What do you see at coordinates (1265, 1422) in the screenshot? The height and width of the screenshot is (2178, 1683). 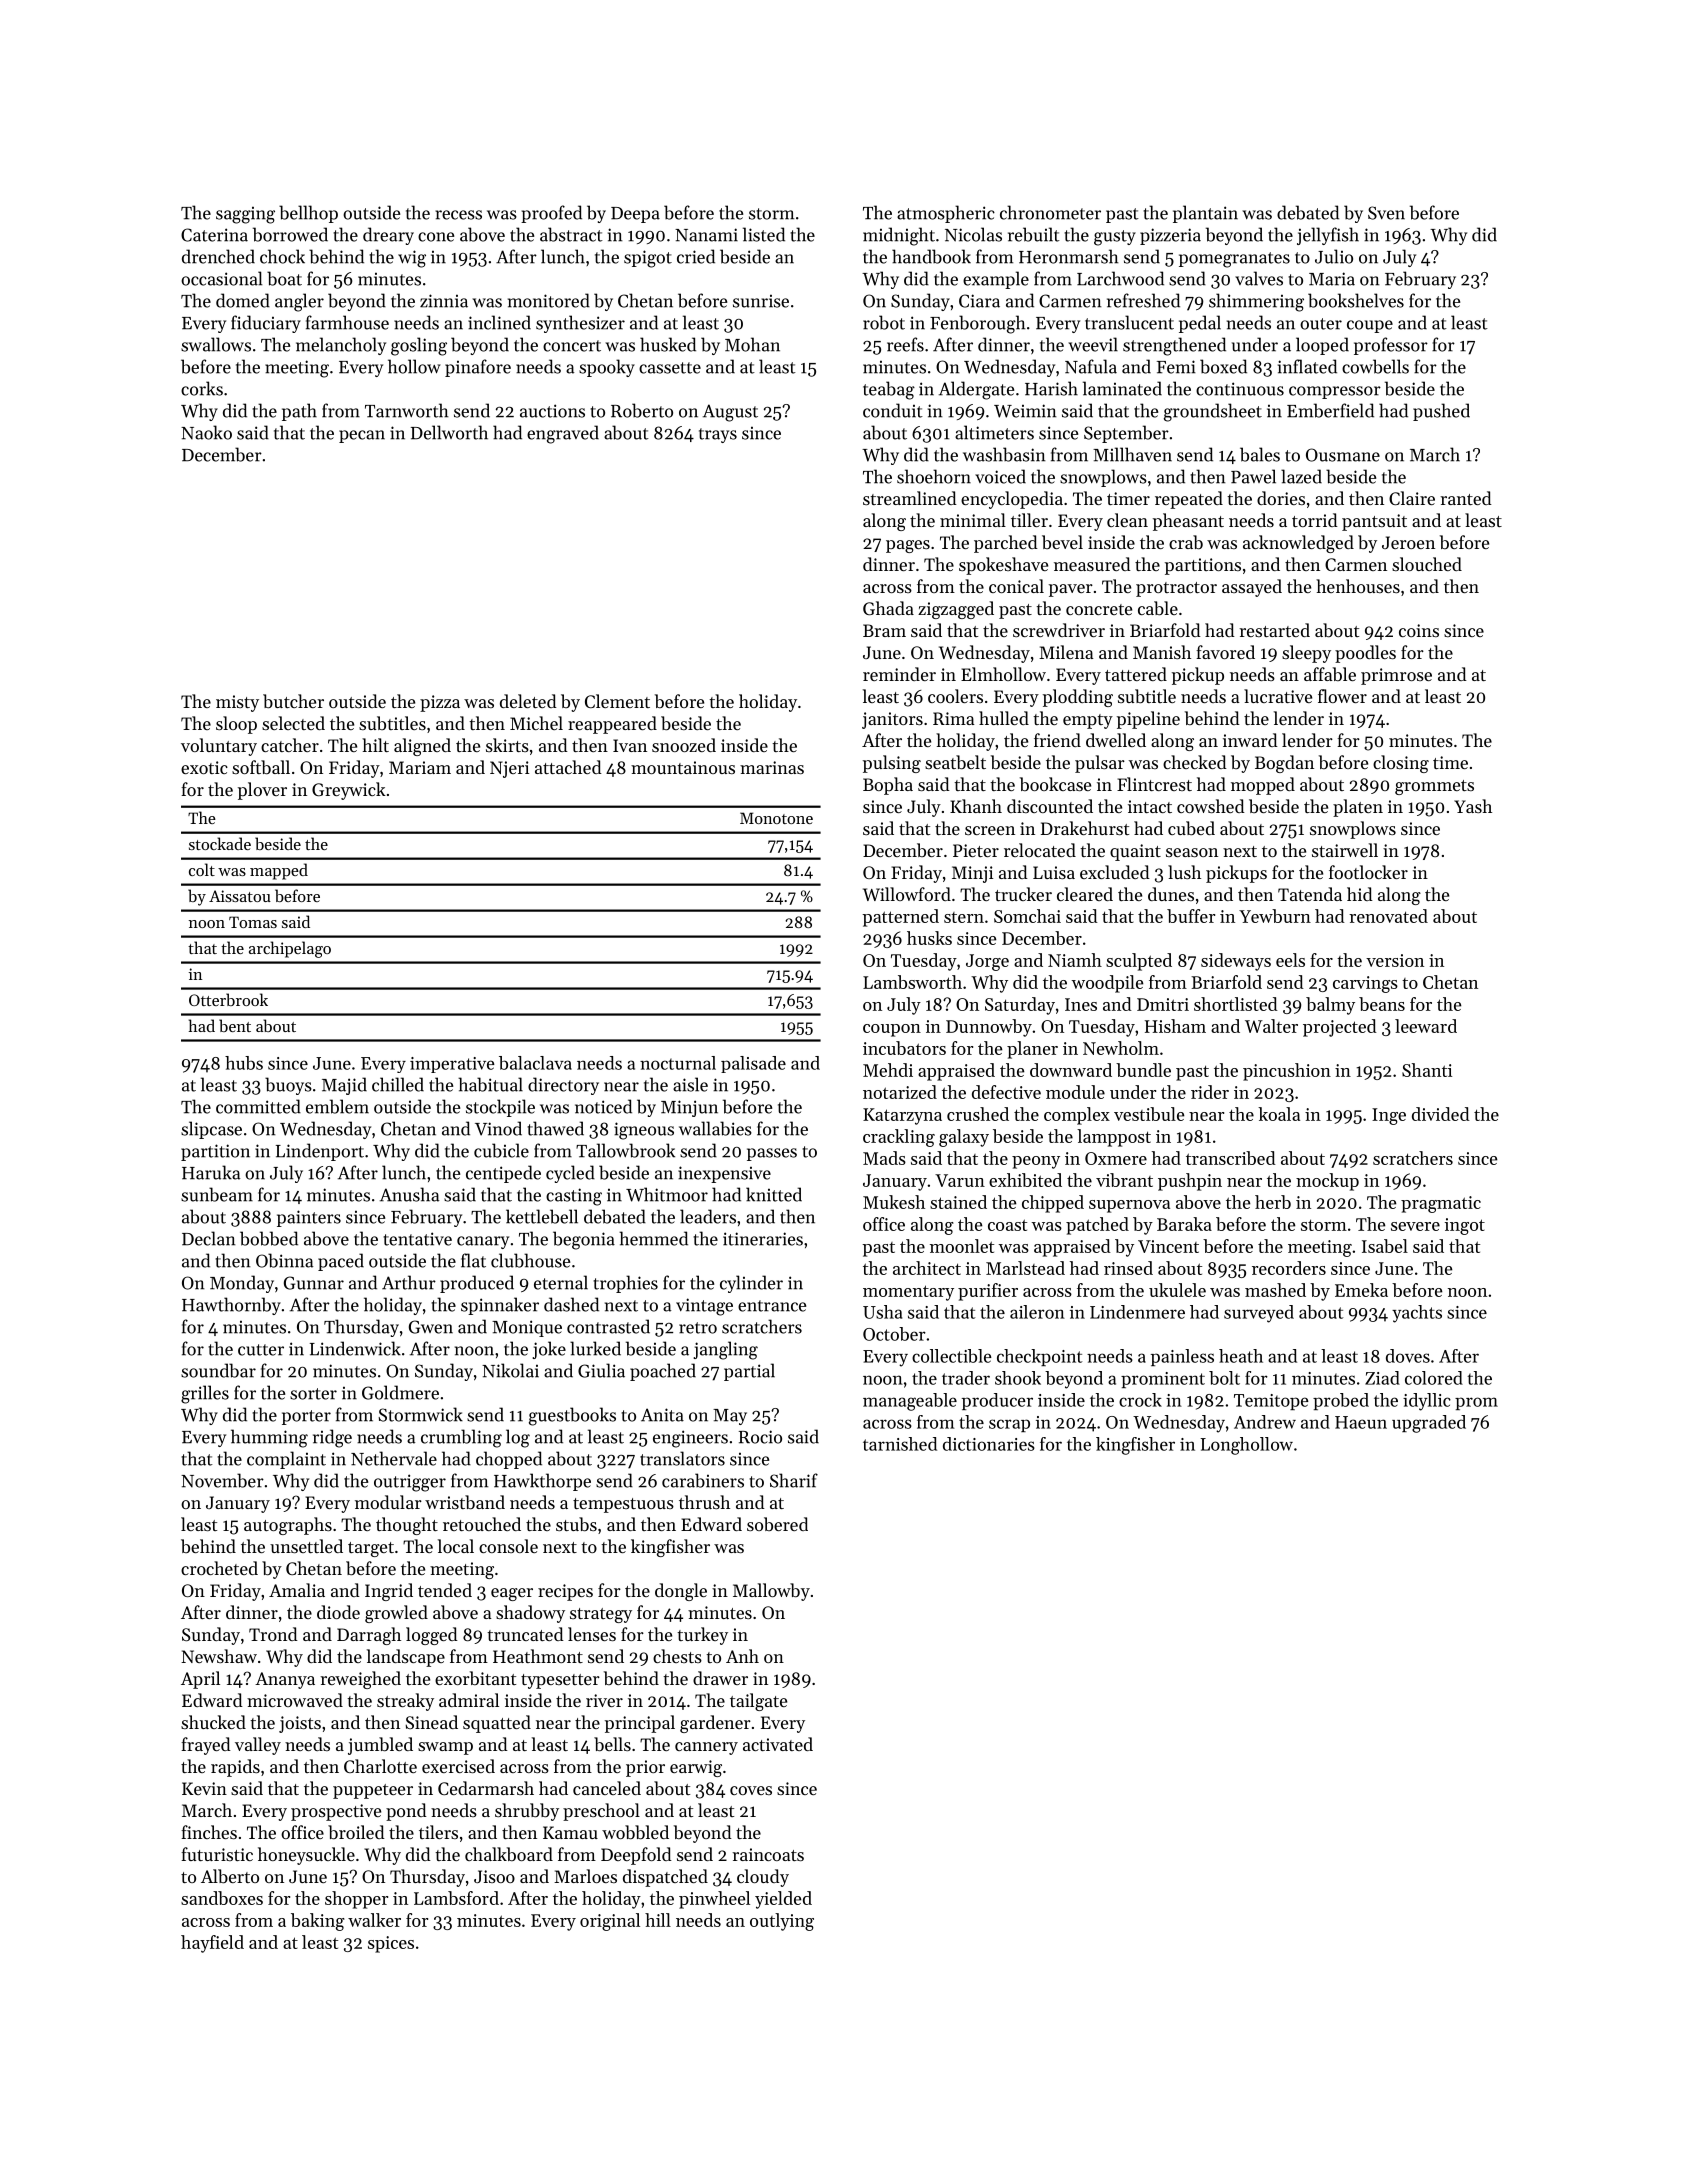 I see `Andrew` at bounding box center [1265, 1422].
